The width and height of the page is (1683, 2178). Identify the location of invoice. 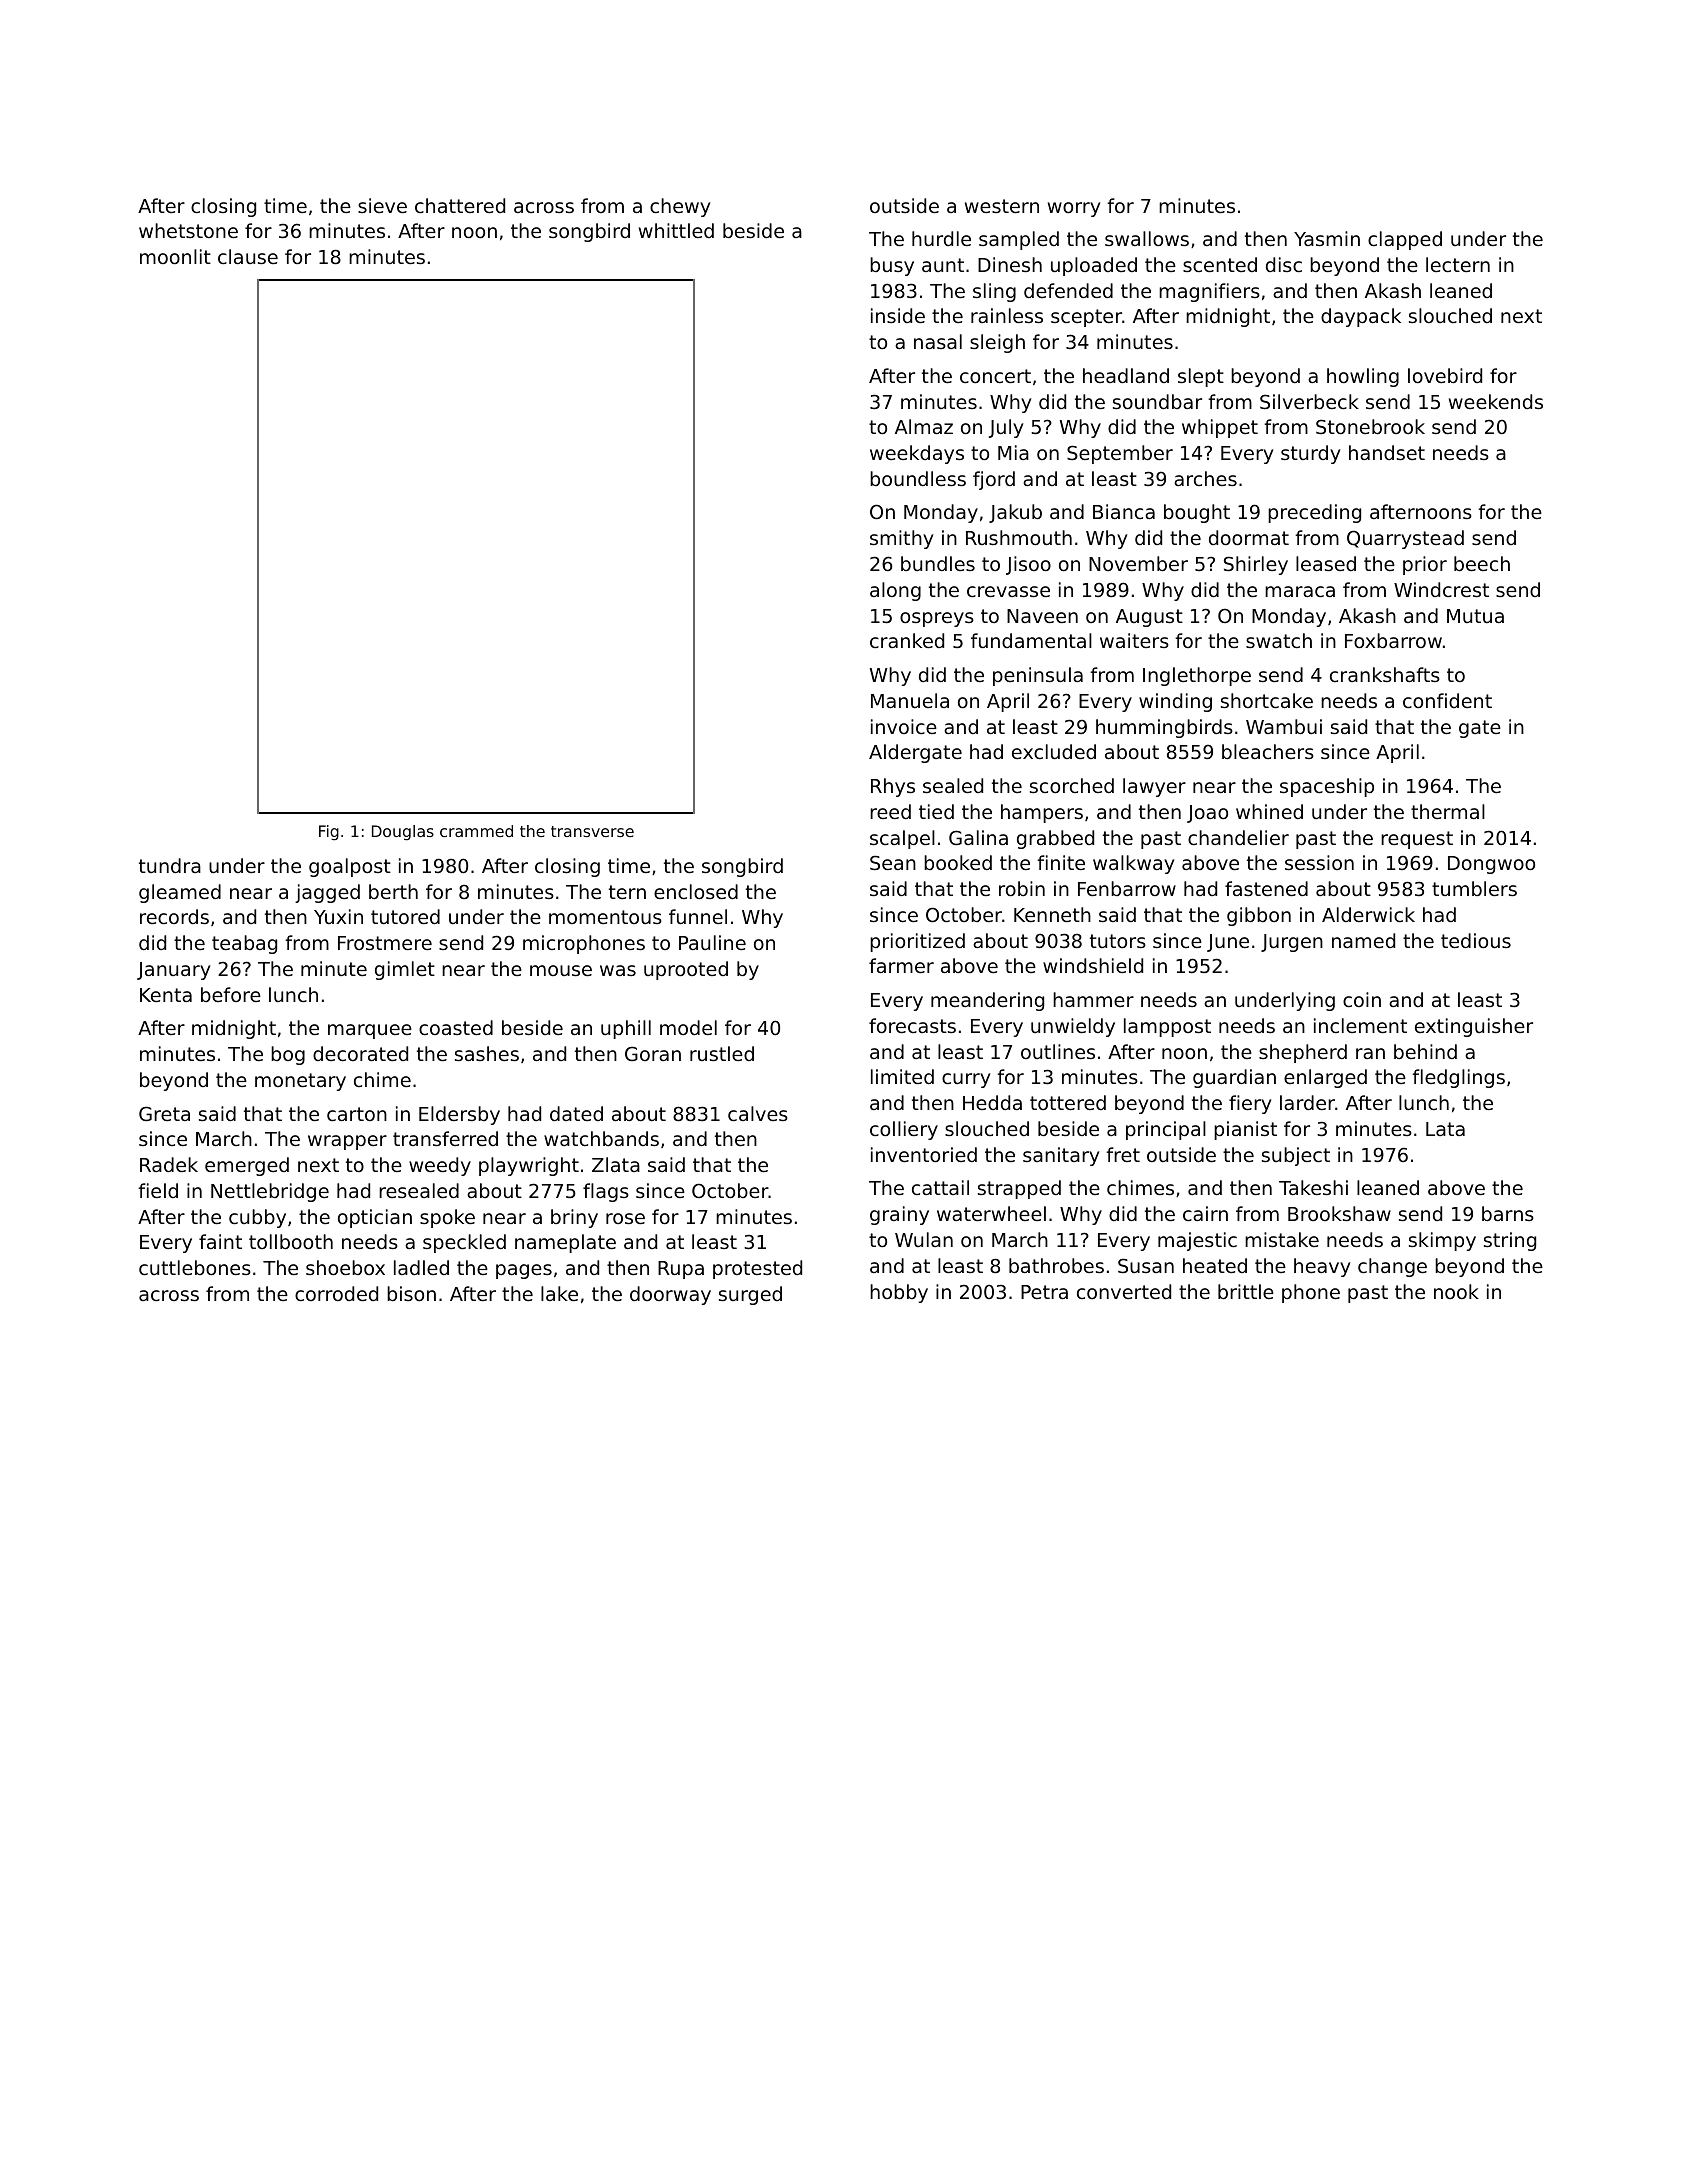
(904, 726).
